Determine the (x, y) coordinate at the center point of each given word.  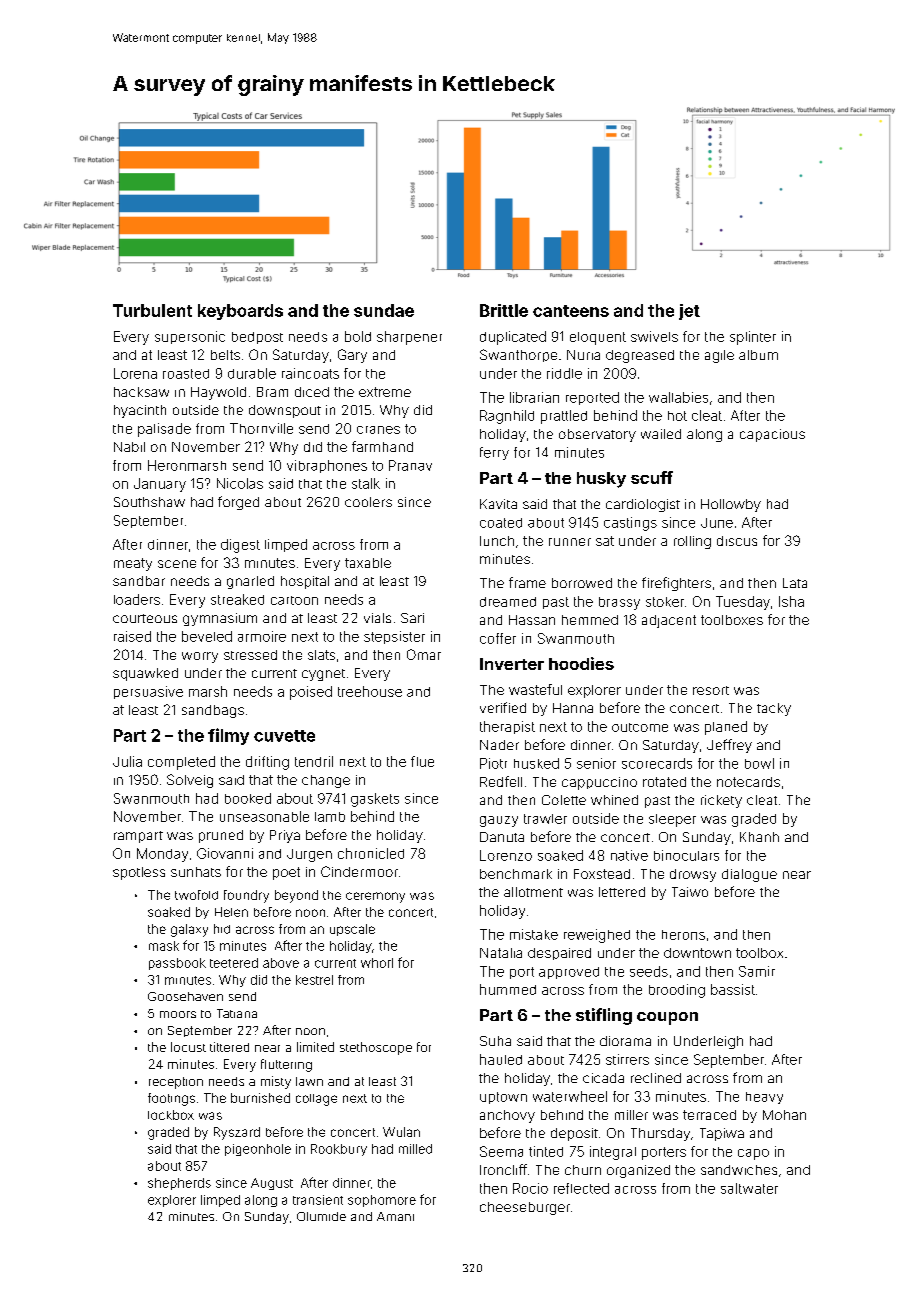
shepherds (179, 1184)
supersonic (190, 337)
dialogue (749, 875)
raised (132, 636)
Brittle (504, 310)
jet (689, 312)
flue (422, 761)
